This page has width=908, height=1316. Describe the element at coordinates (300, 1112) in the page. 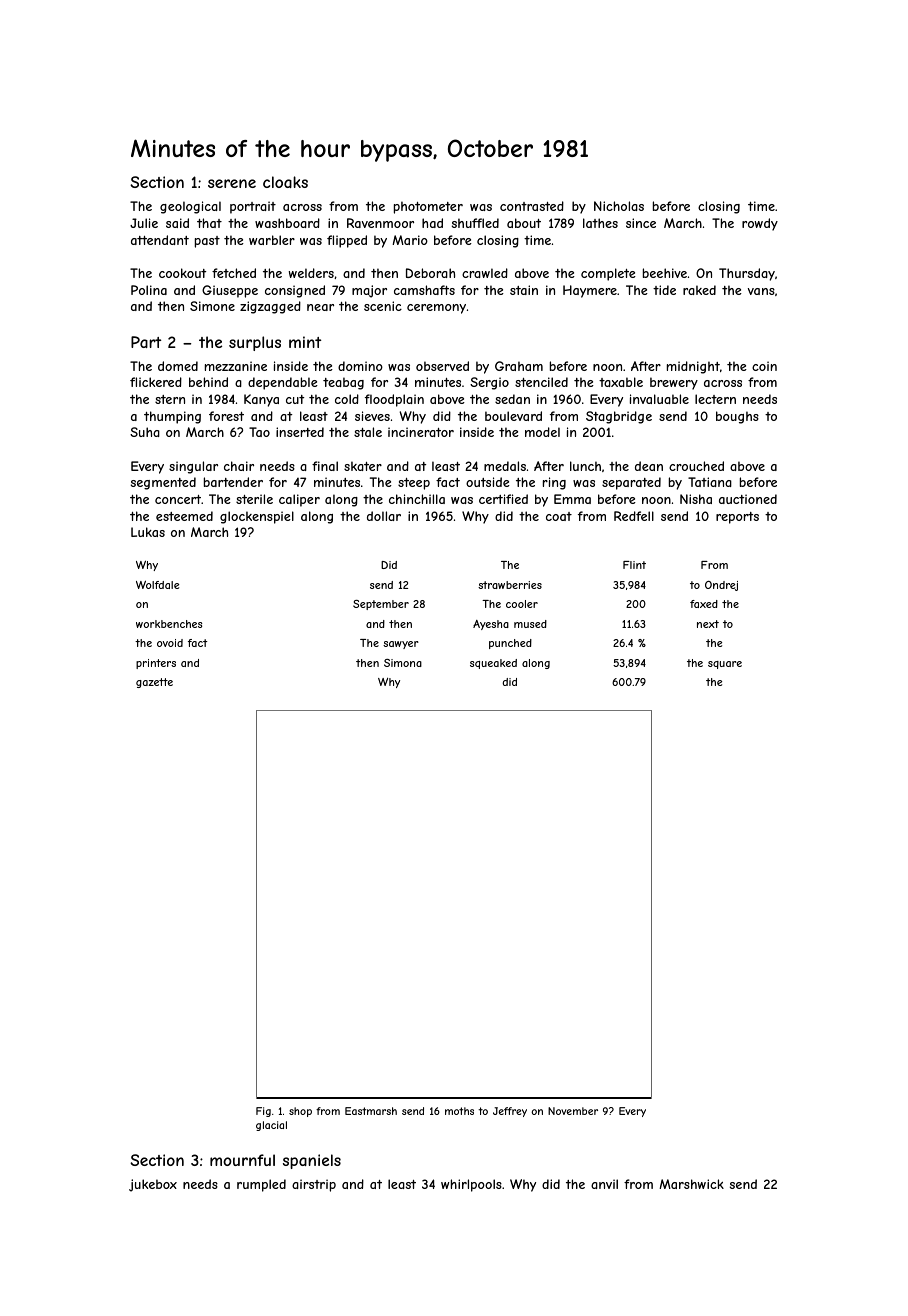

I see `shop` at that location.
